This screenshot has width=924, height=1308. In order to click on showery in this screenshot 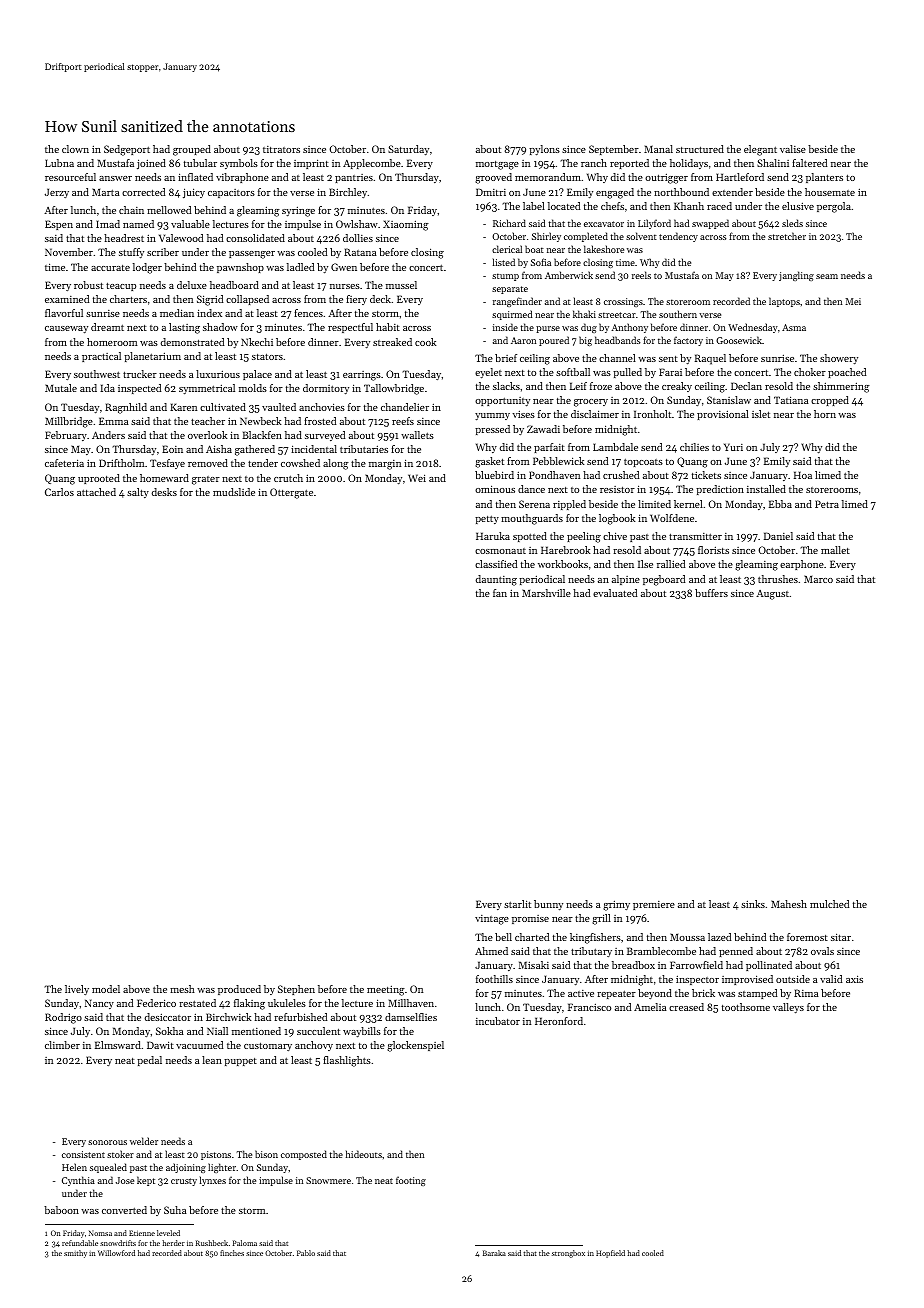, I will do `click(839, 359)`.
